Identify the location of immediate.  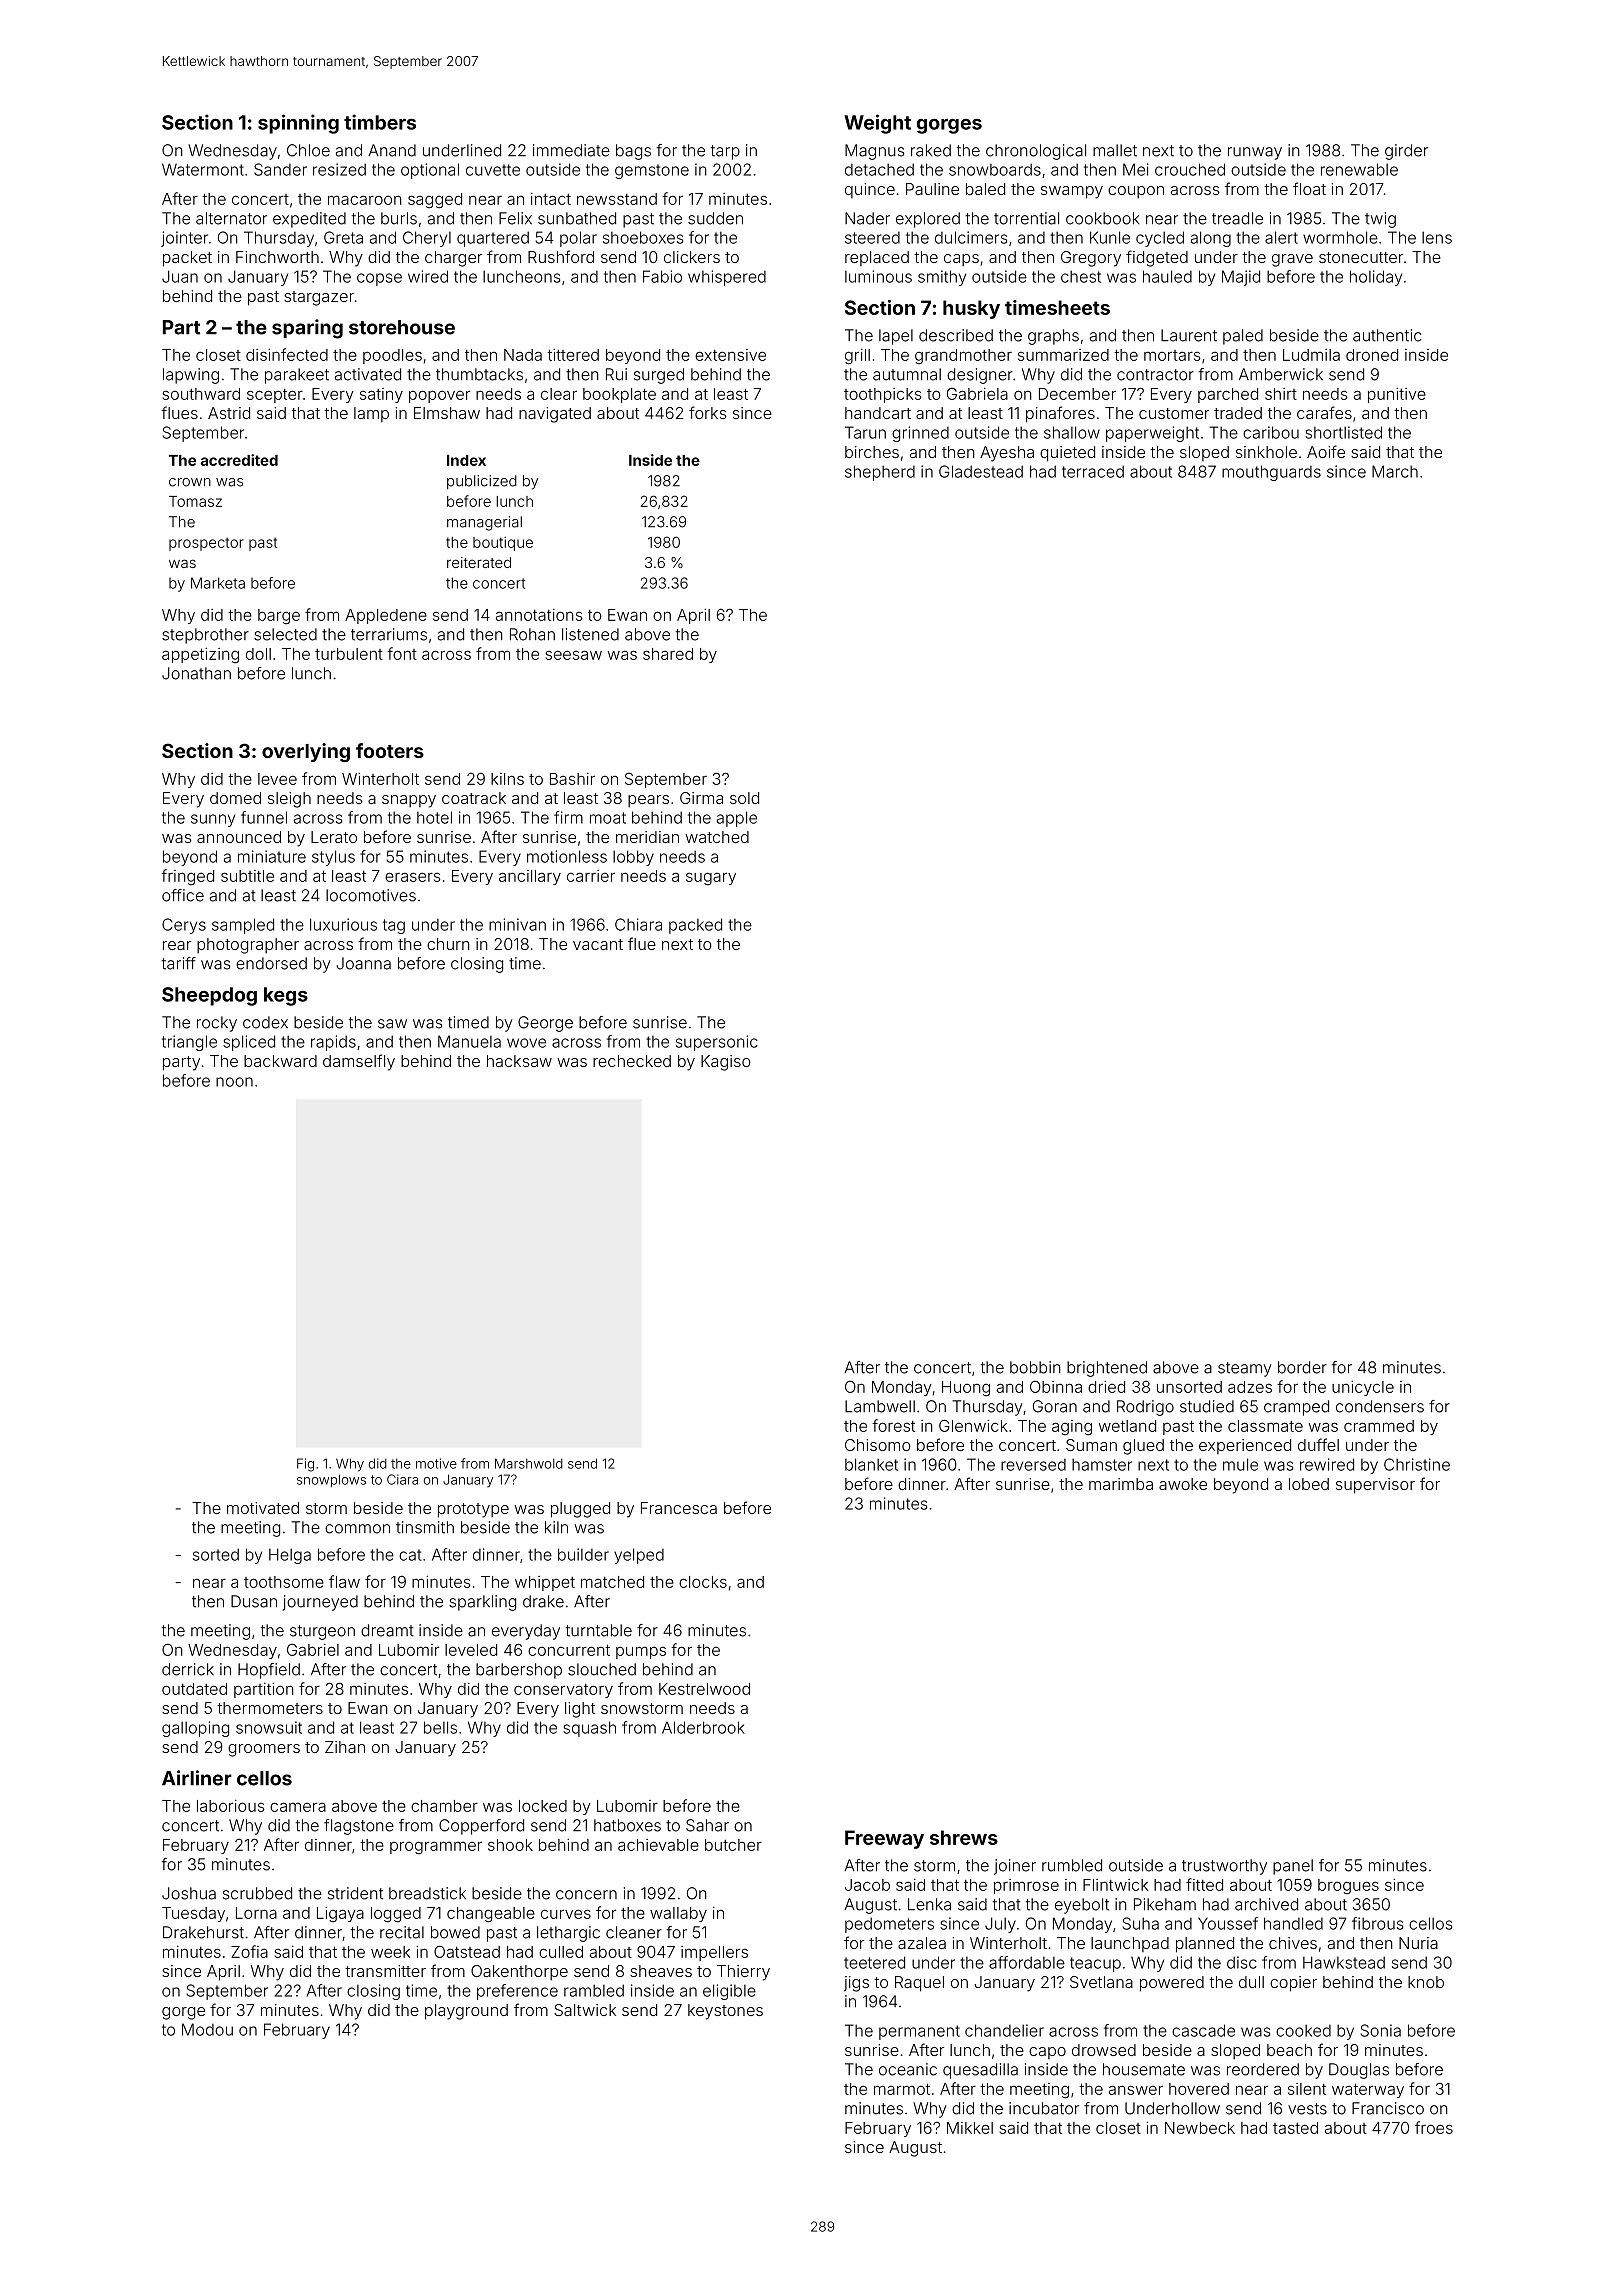
(571, 150).
